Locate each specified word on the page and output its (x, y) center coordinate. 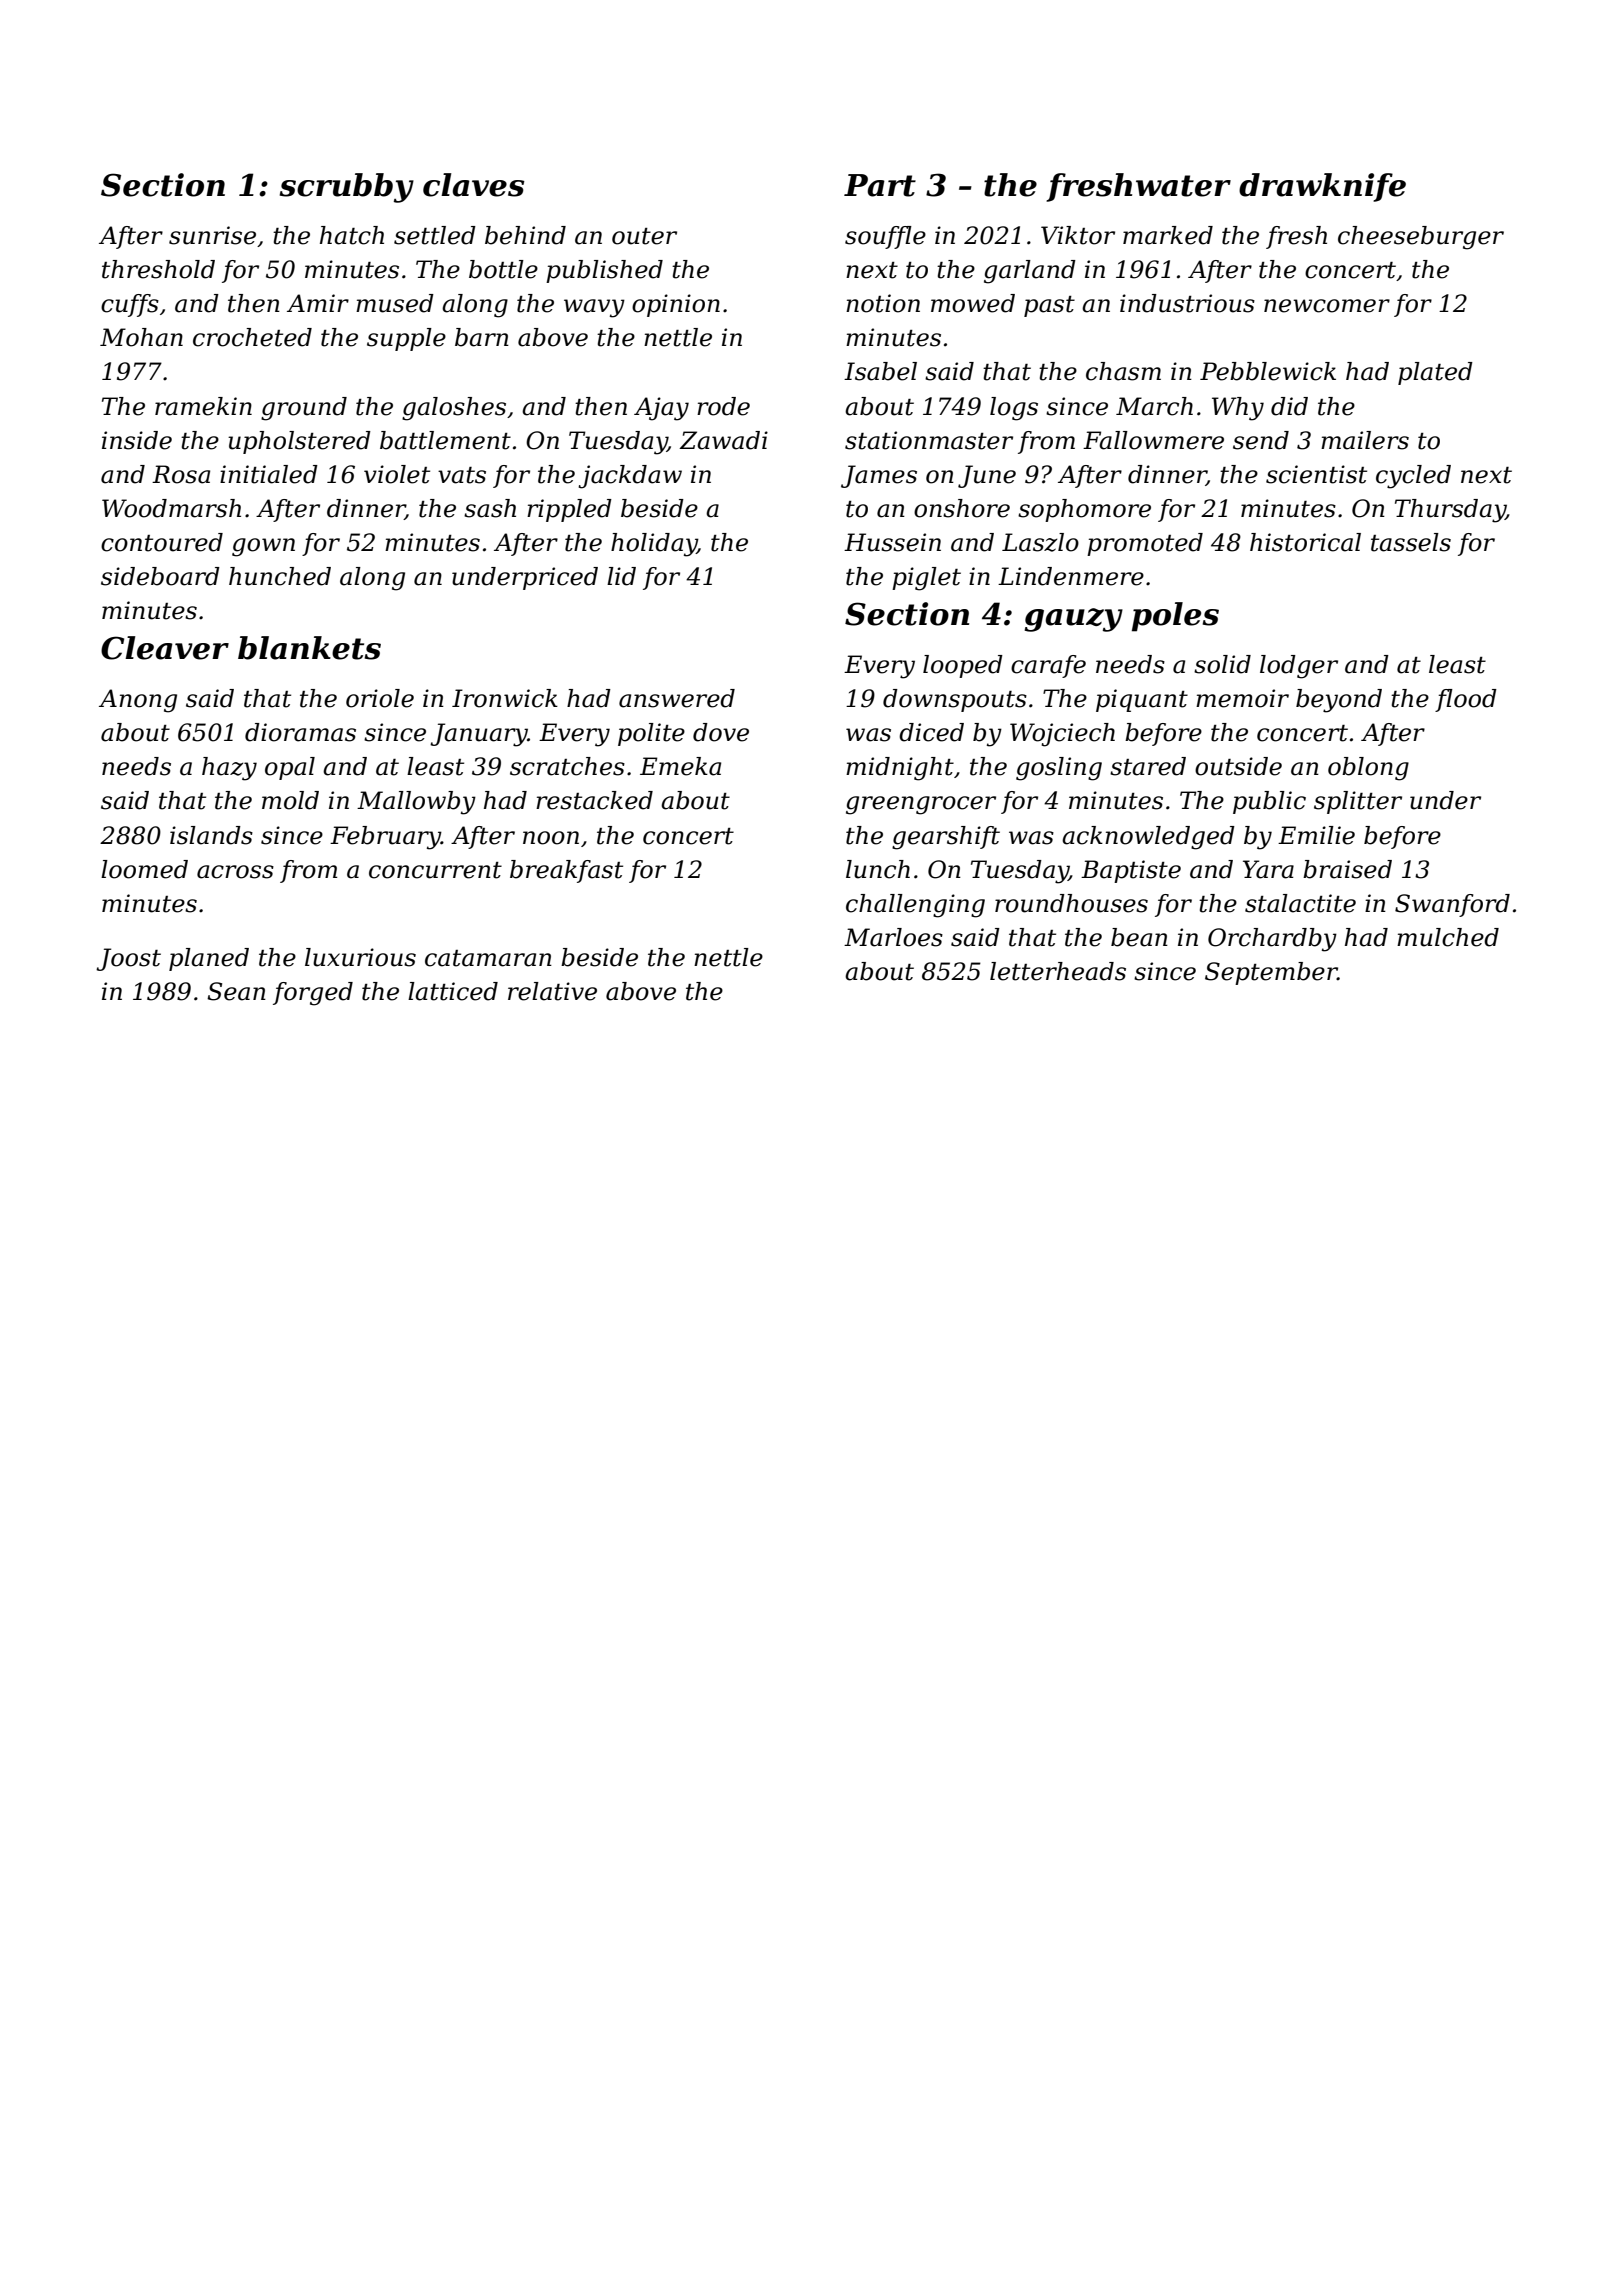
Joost (128, 959)
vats (462, 475)
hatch (352, 235)
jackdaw (630, 477)
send (1261, 440)
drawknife (1322, 187)
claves (474, 185)
